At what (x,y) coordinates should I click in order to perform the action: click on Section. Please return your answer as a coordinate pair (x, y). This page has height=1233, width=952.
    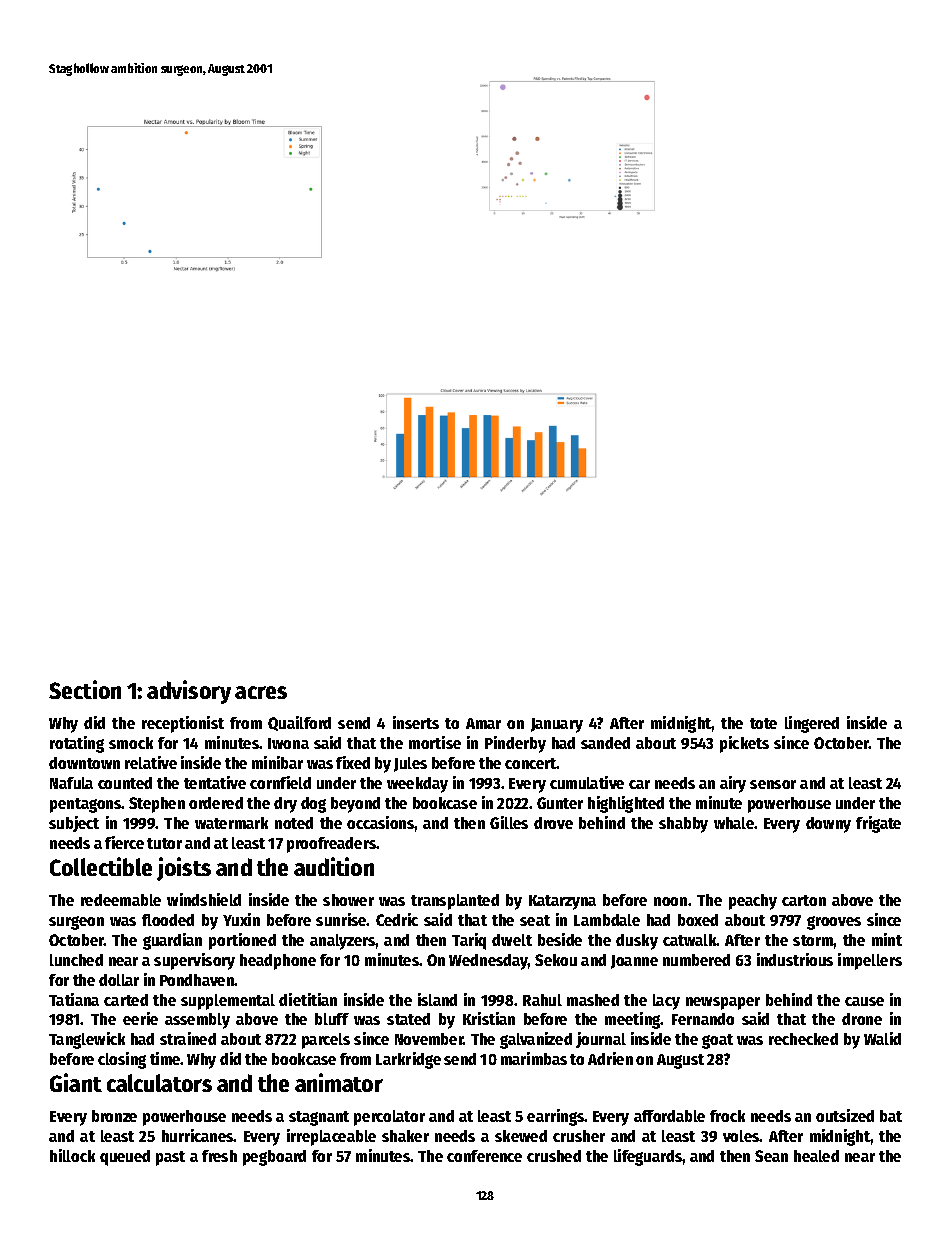
    Looking at the image, I should click on (85, 689).
